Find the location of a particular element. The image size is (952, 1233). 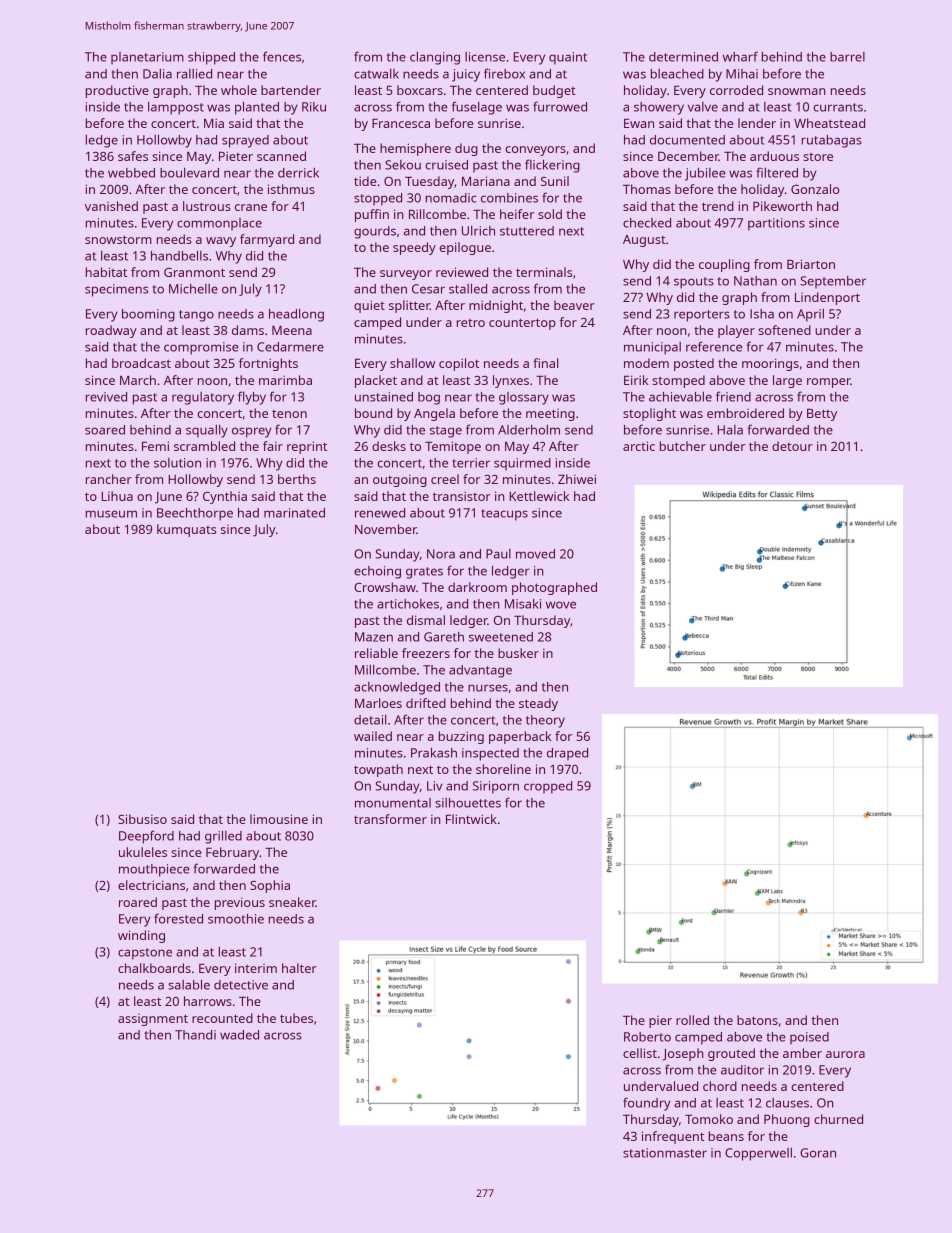

quaint is located at coordinates (568, 58).
